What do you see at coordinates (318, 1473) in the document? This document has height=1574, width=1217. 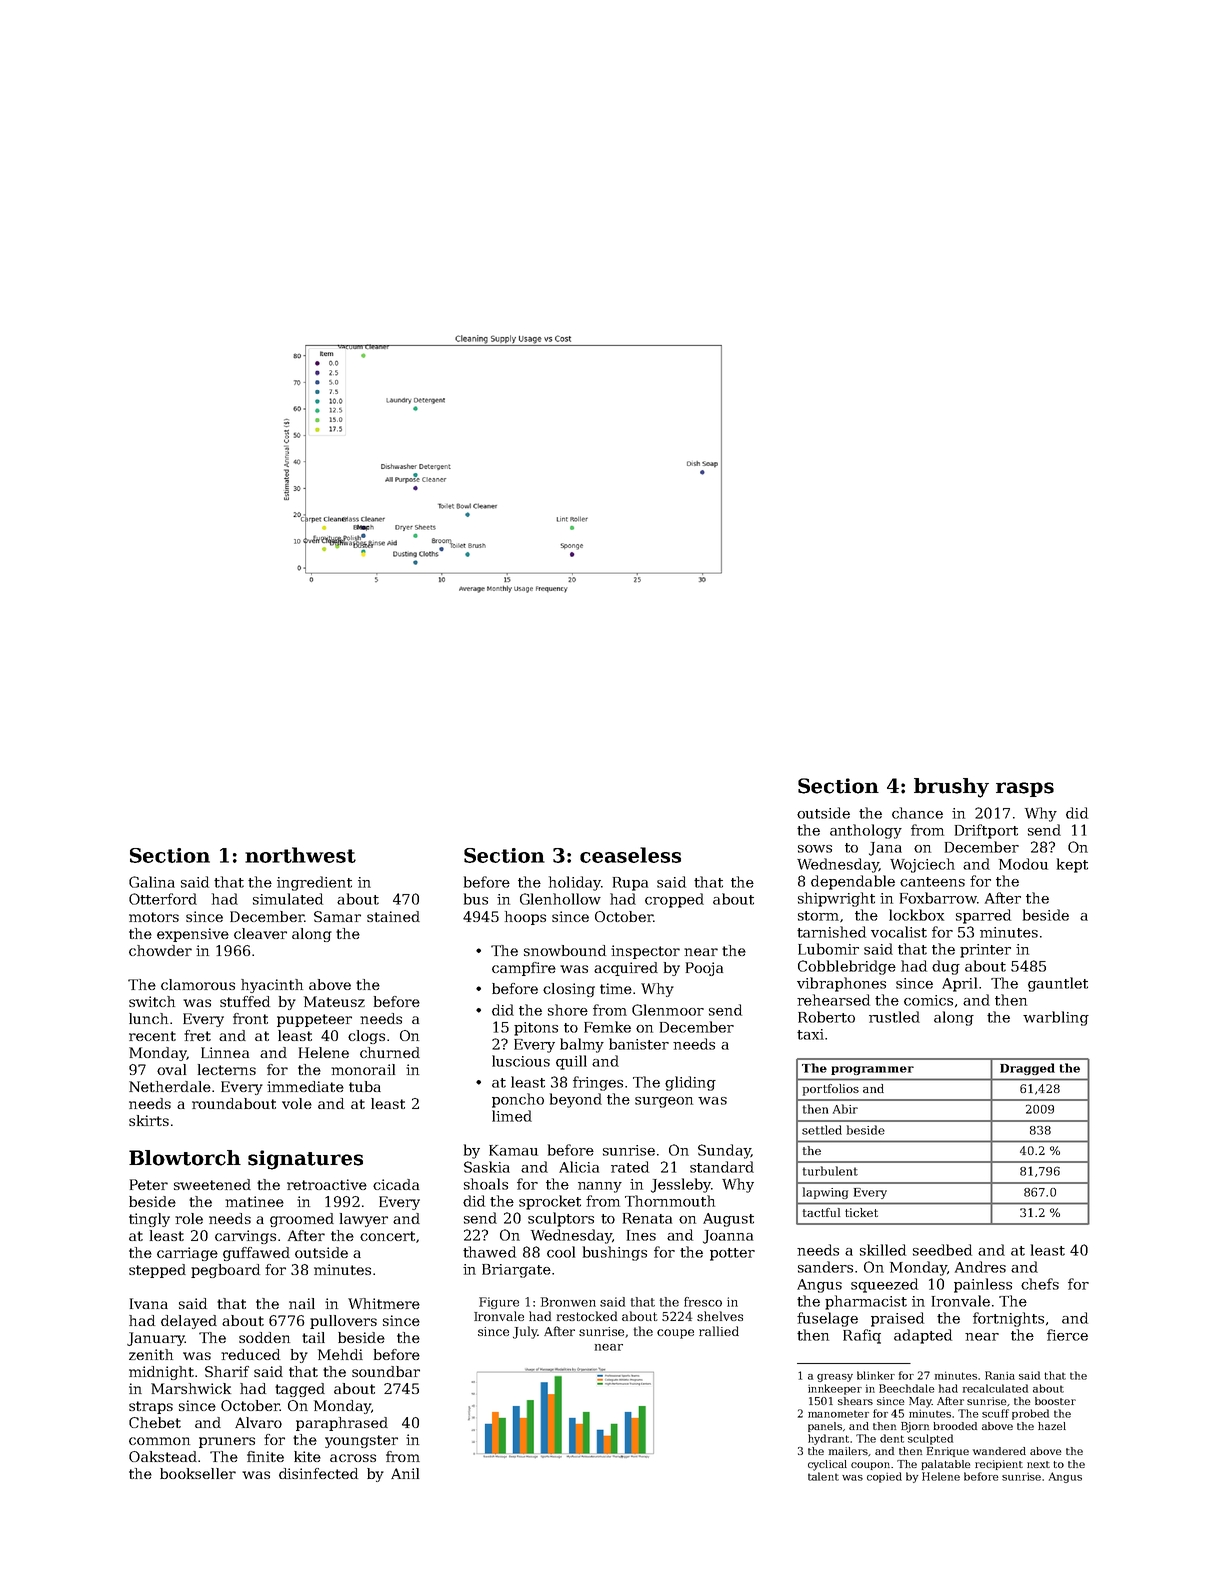 I see `disinfected` at bounding box center [318, 1473].
